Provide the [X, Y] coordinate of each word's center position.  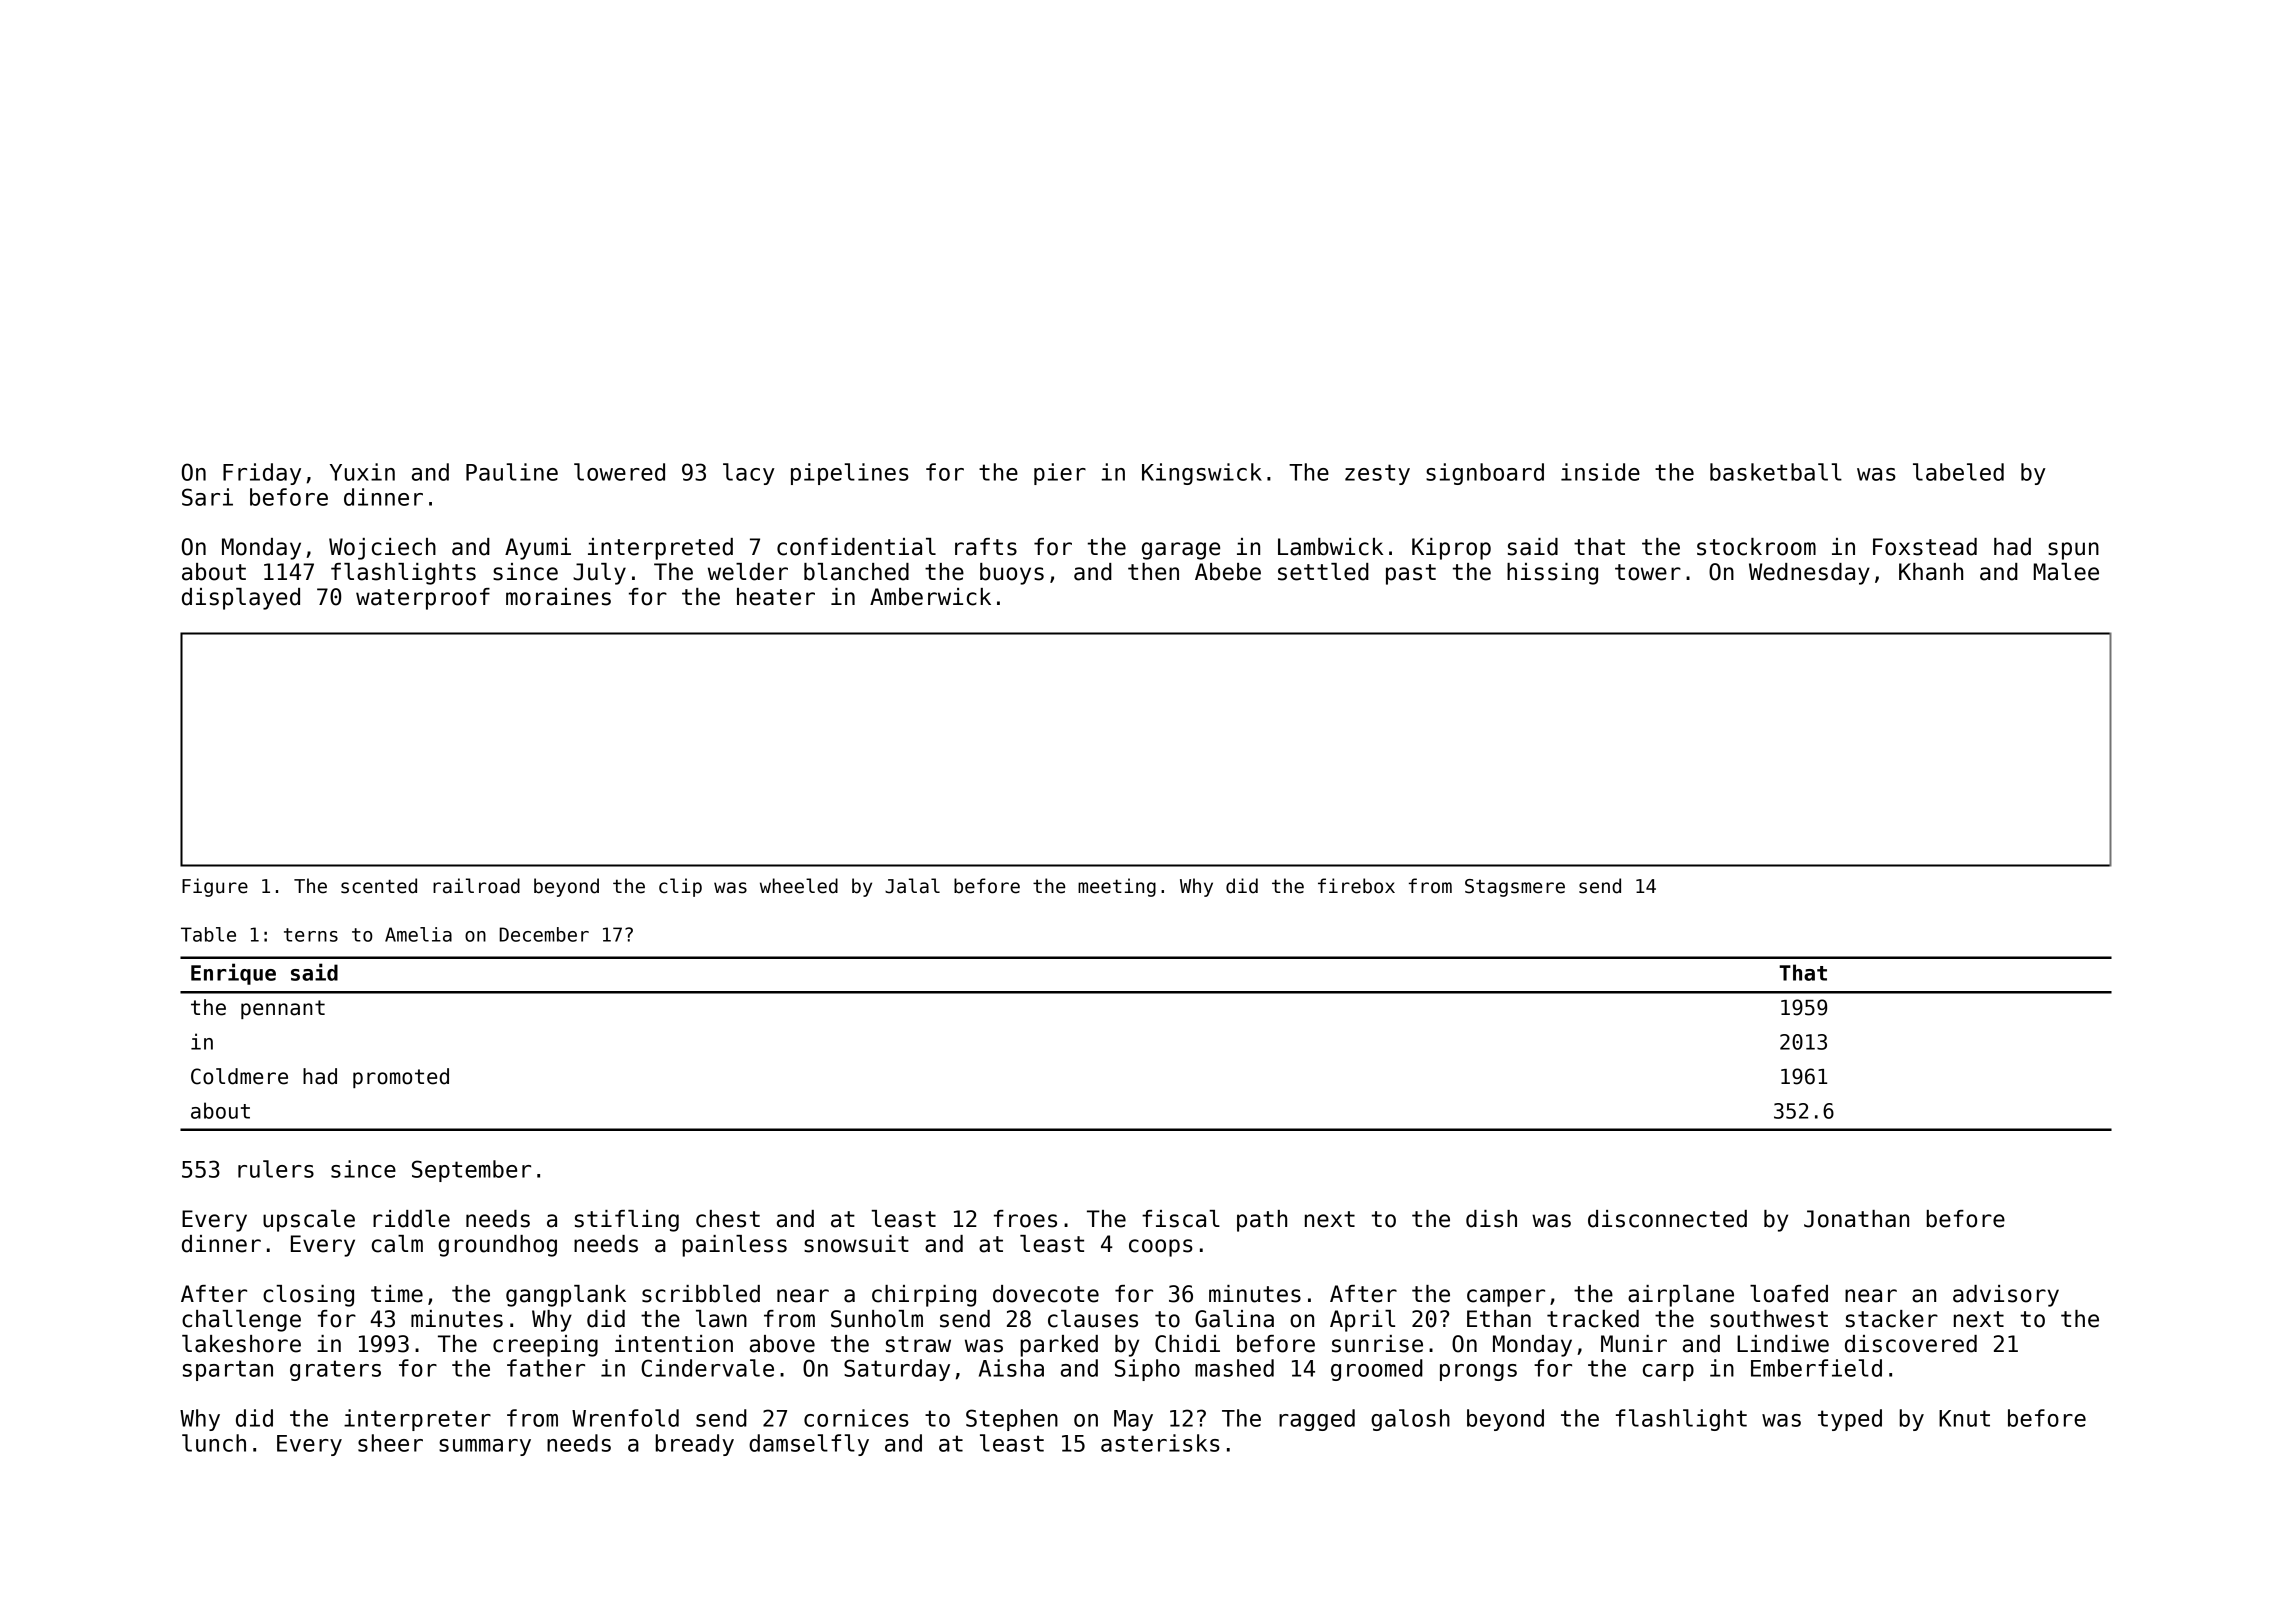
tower [1648, 572]
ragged [1317, 1420]
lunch [214, 1443]
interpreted [660, 549]
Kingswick [1202, 474]
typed [1850, 1420]
